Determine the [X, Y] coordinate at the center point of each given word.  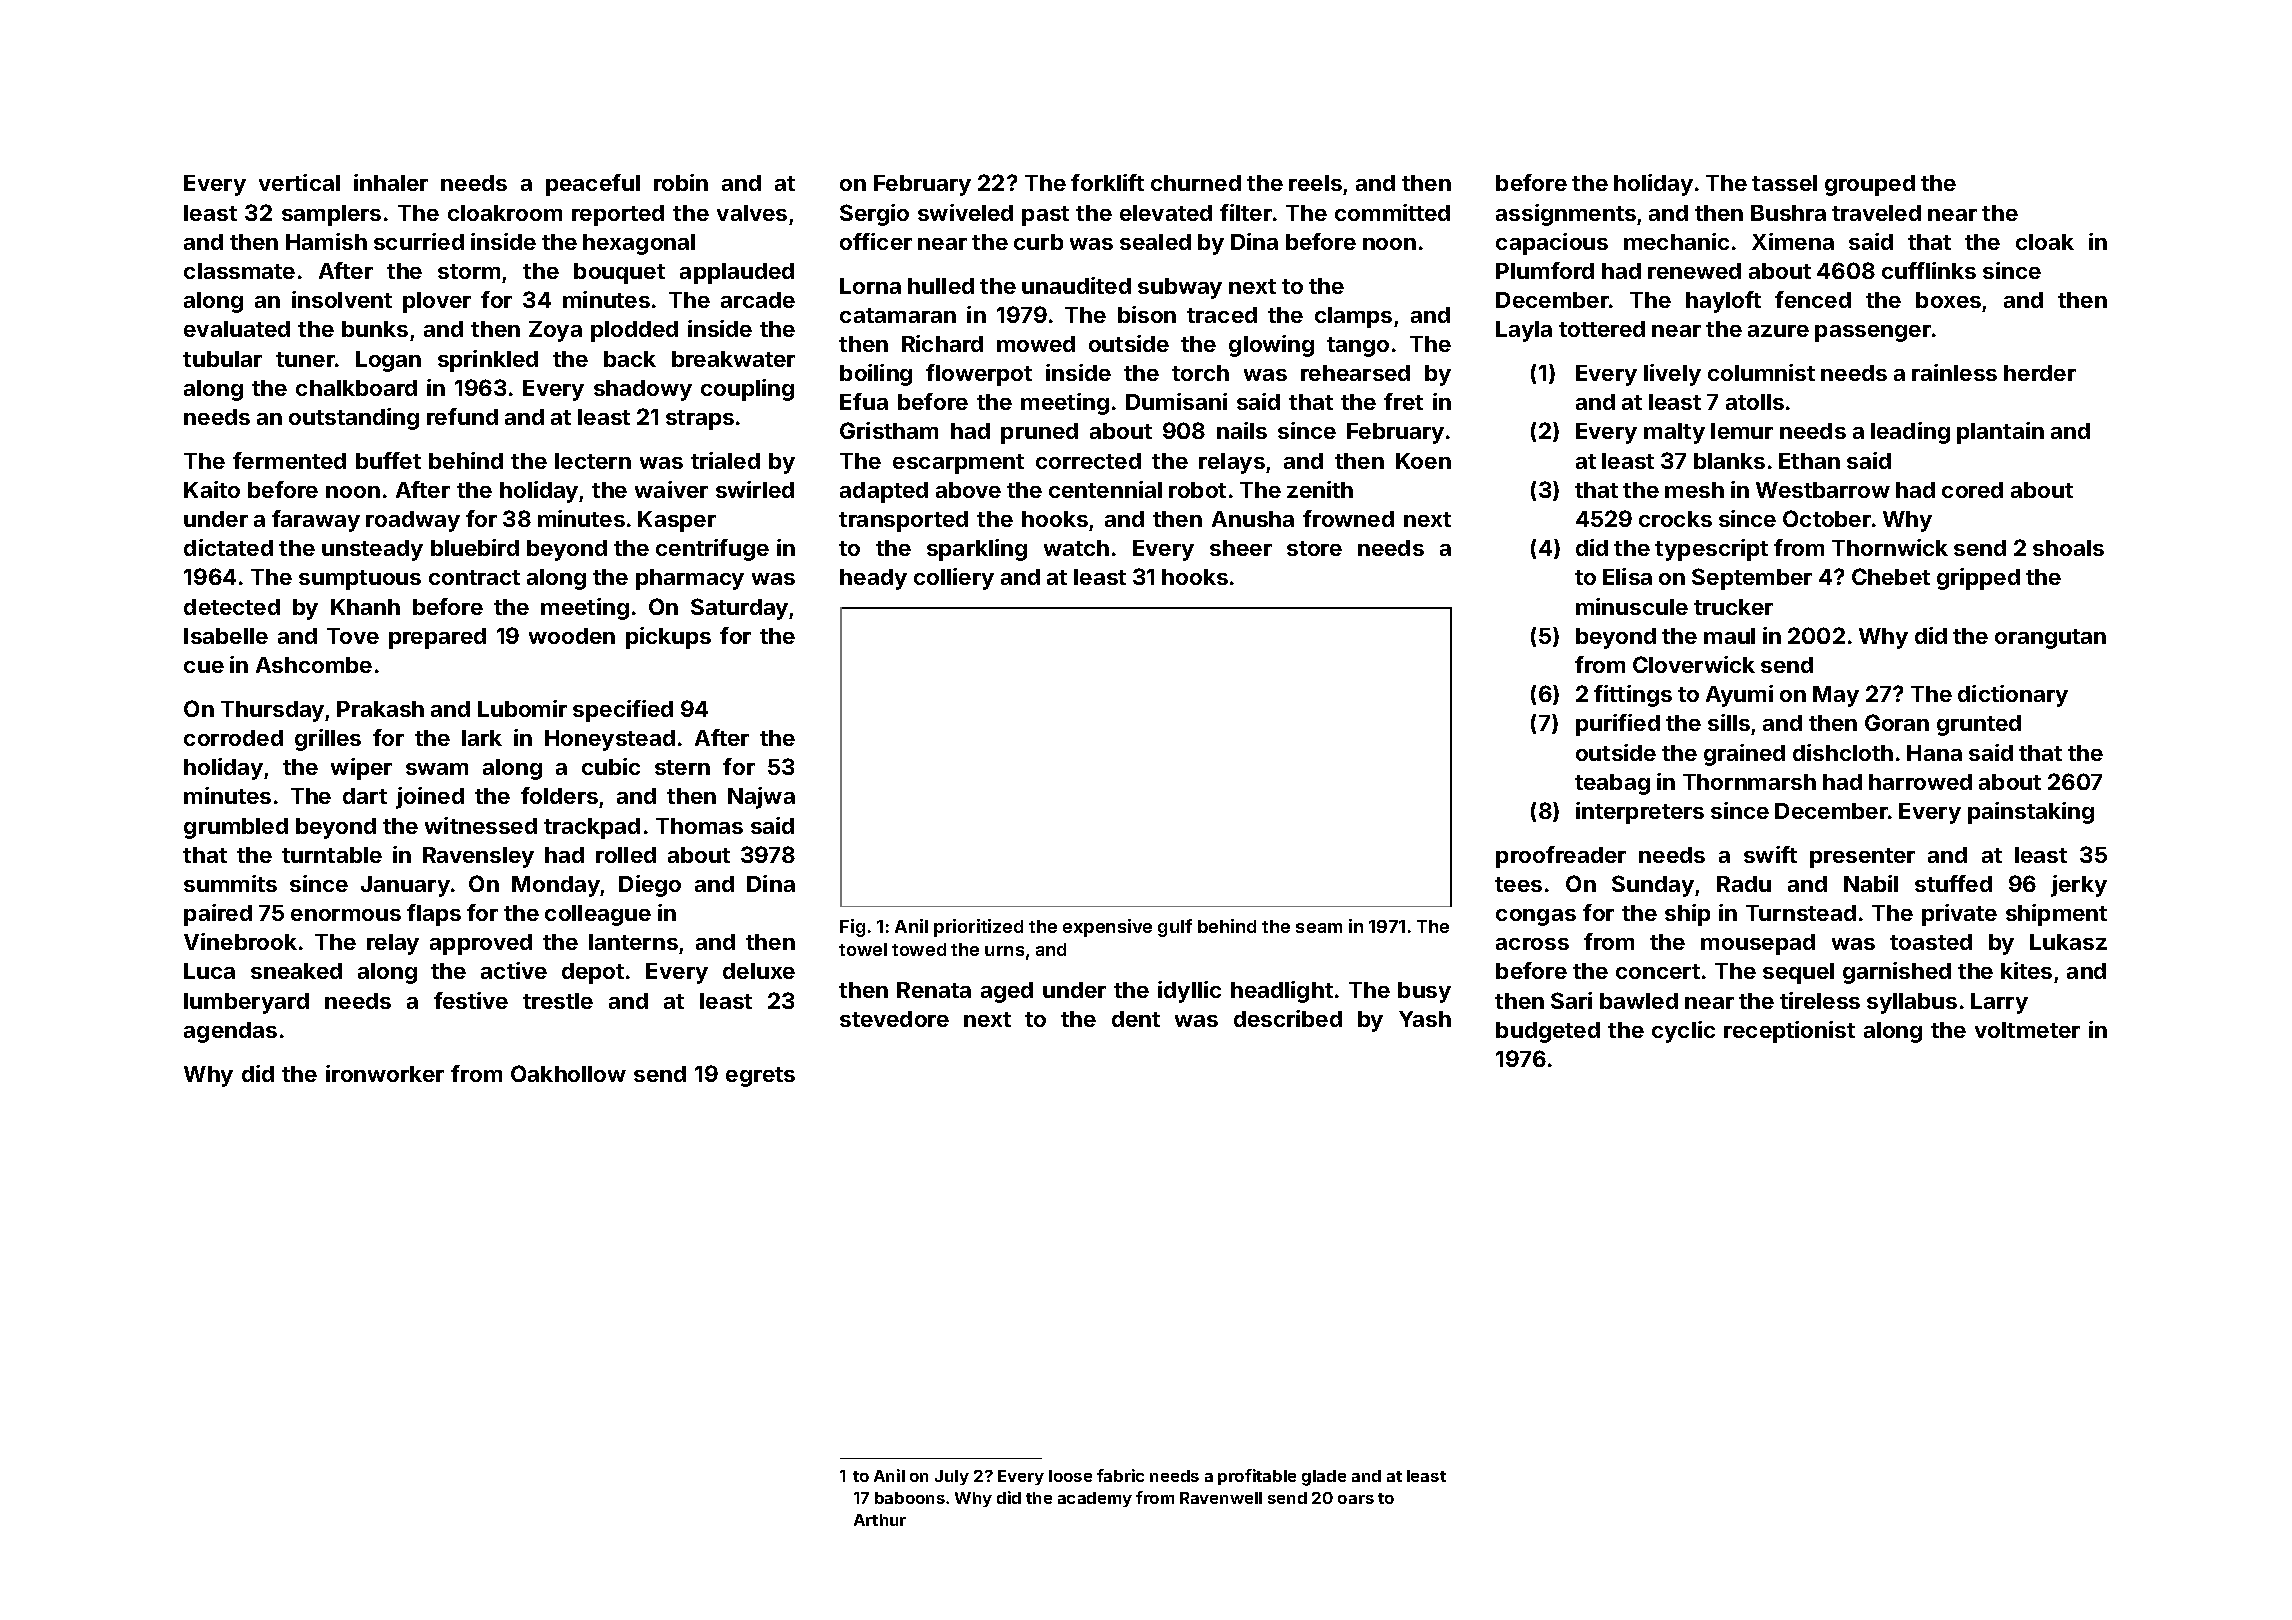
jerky [2079, 886]
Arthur [880, 1520]
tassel [1784, 183]
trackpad [592, 828]
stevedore [894, 1019]
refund [462, 416]
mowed [1036, 344]
